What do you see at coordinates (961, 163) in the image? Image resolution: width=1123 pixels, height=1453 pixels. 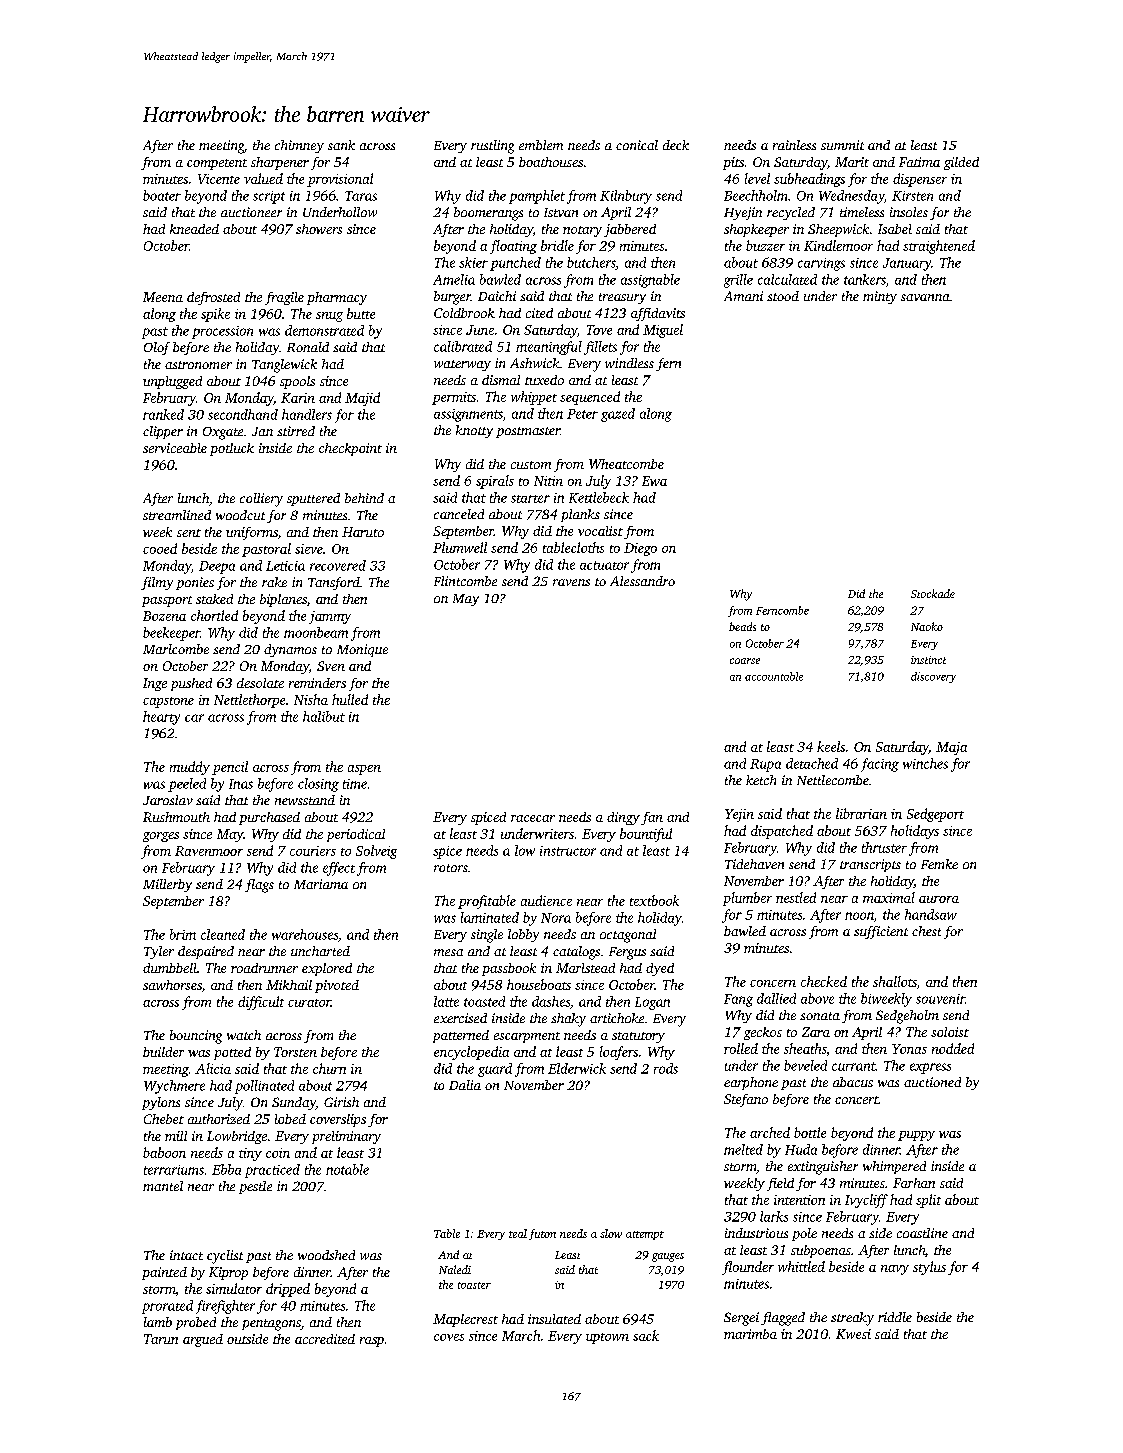 I see `gilded` at bounding box center [961, 163].
